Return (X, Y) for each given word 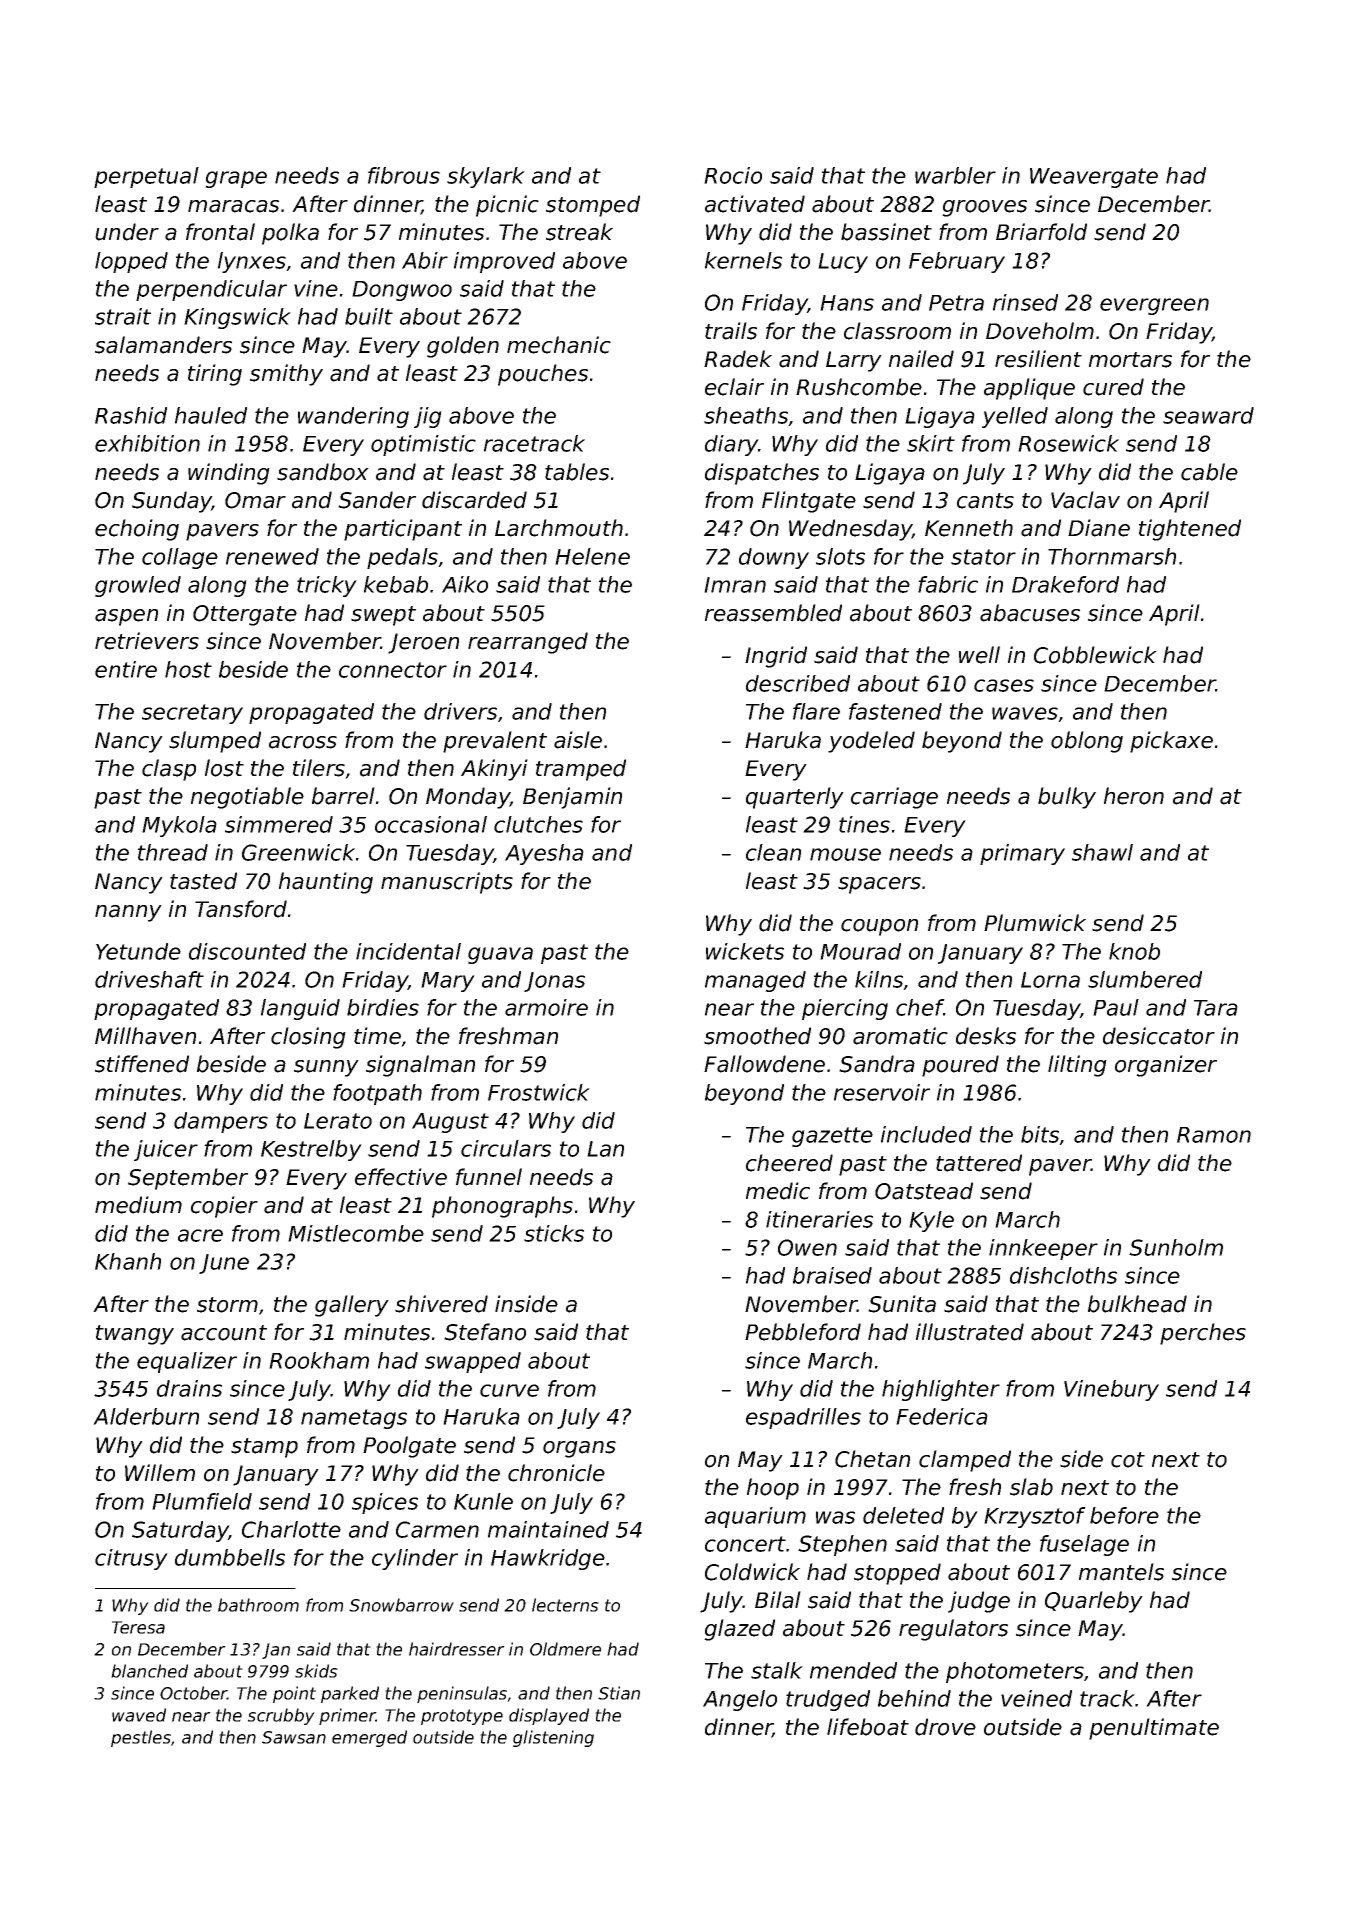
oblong (1087, 742)
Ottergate (245, 615)
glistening (553, 1738)
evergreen (1154, 306)
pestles (141, 1738)
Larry (854, 361)
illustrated (970, 1332)
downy (774, 558)
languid (300, 1009)
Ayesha (544, 854)
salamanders (163, 345)
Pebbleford (803, 1332)
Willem (160, 1473)
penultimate (1154, 1729)
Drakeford (1065, 584)
